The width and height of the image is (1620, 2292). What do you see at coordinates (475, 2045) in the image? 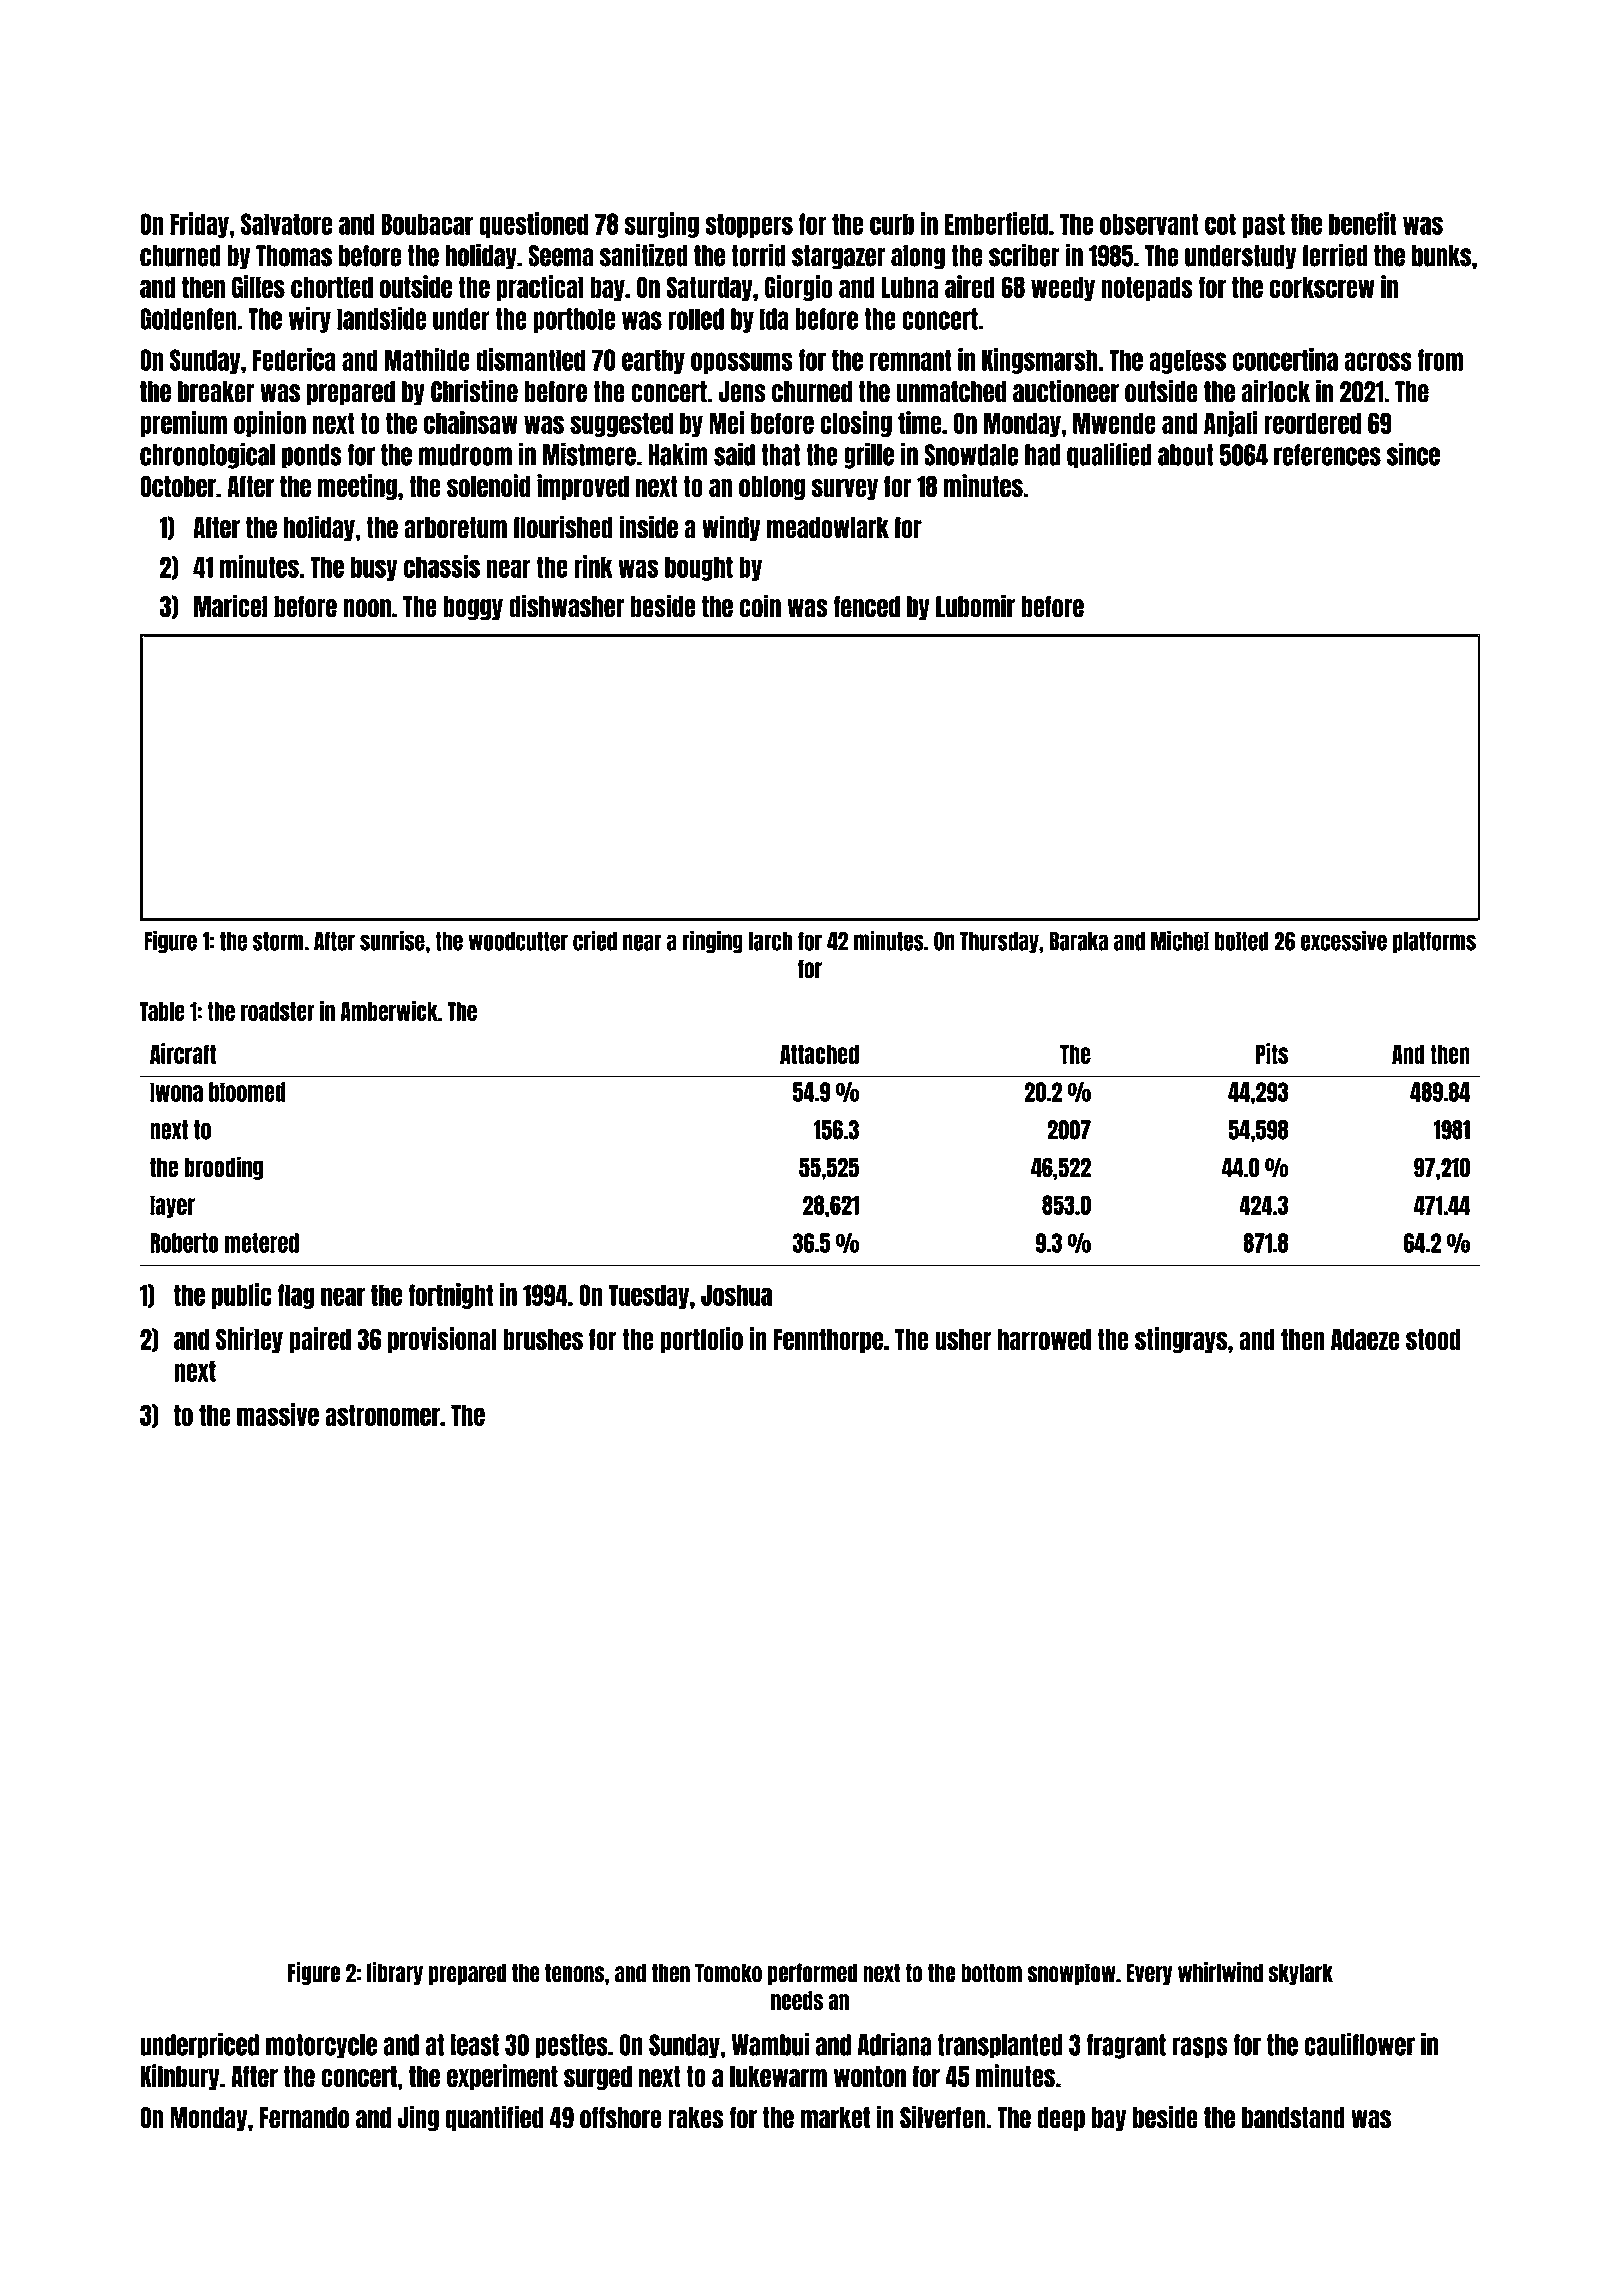
I see `least` at bounding box center [475, 2045].
